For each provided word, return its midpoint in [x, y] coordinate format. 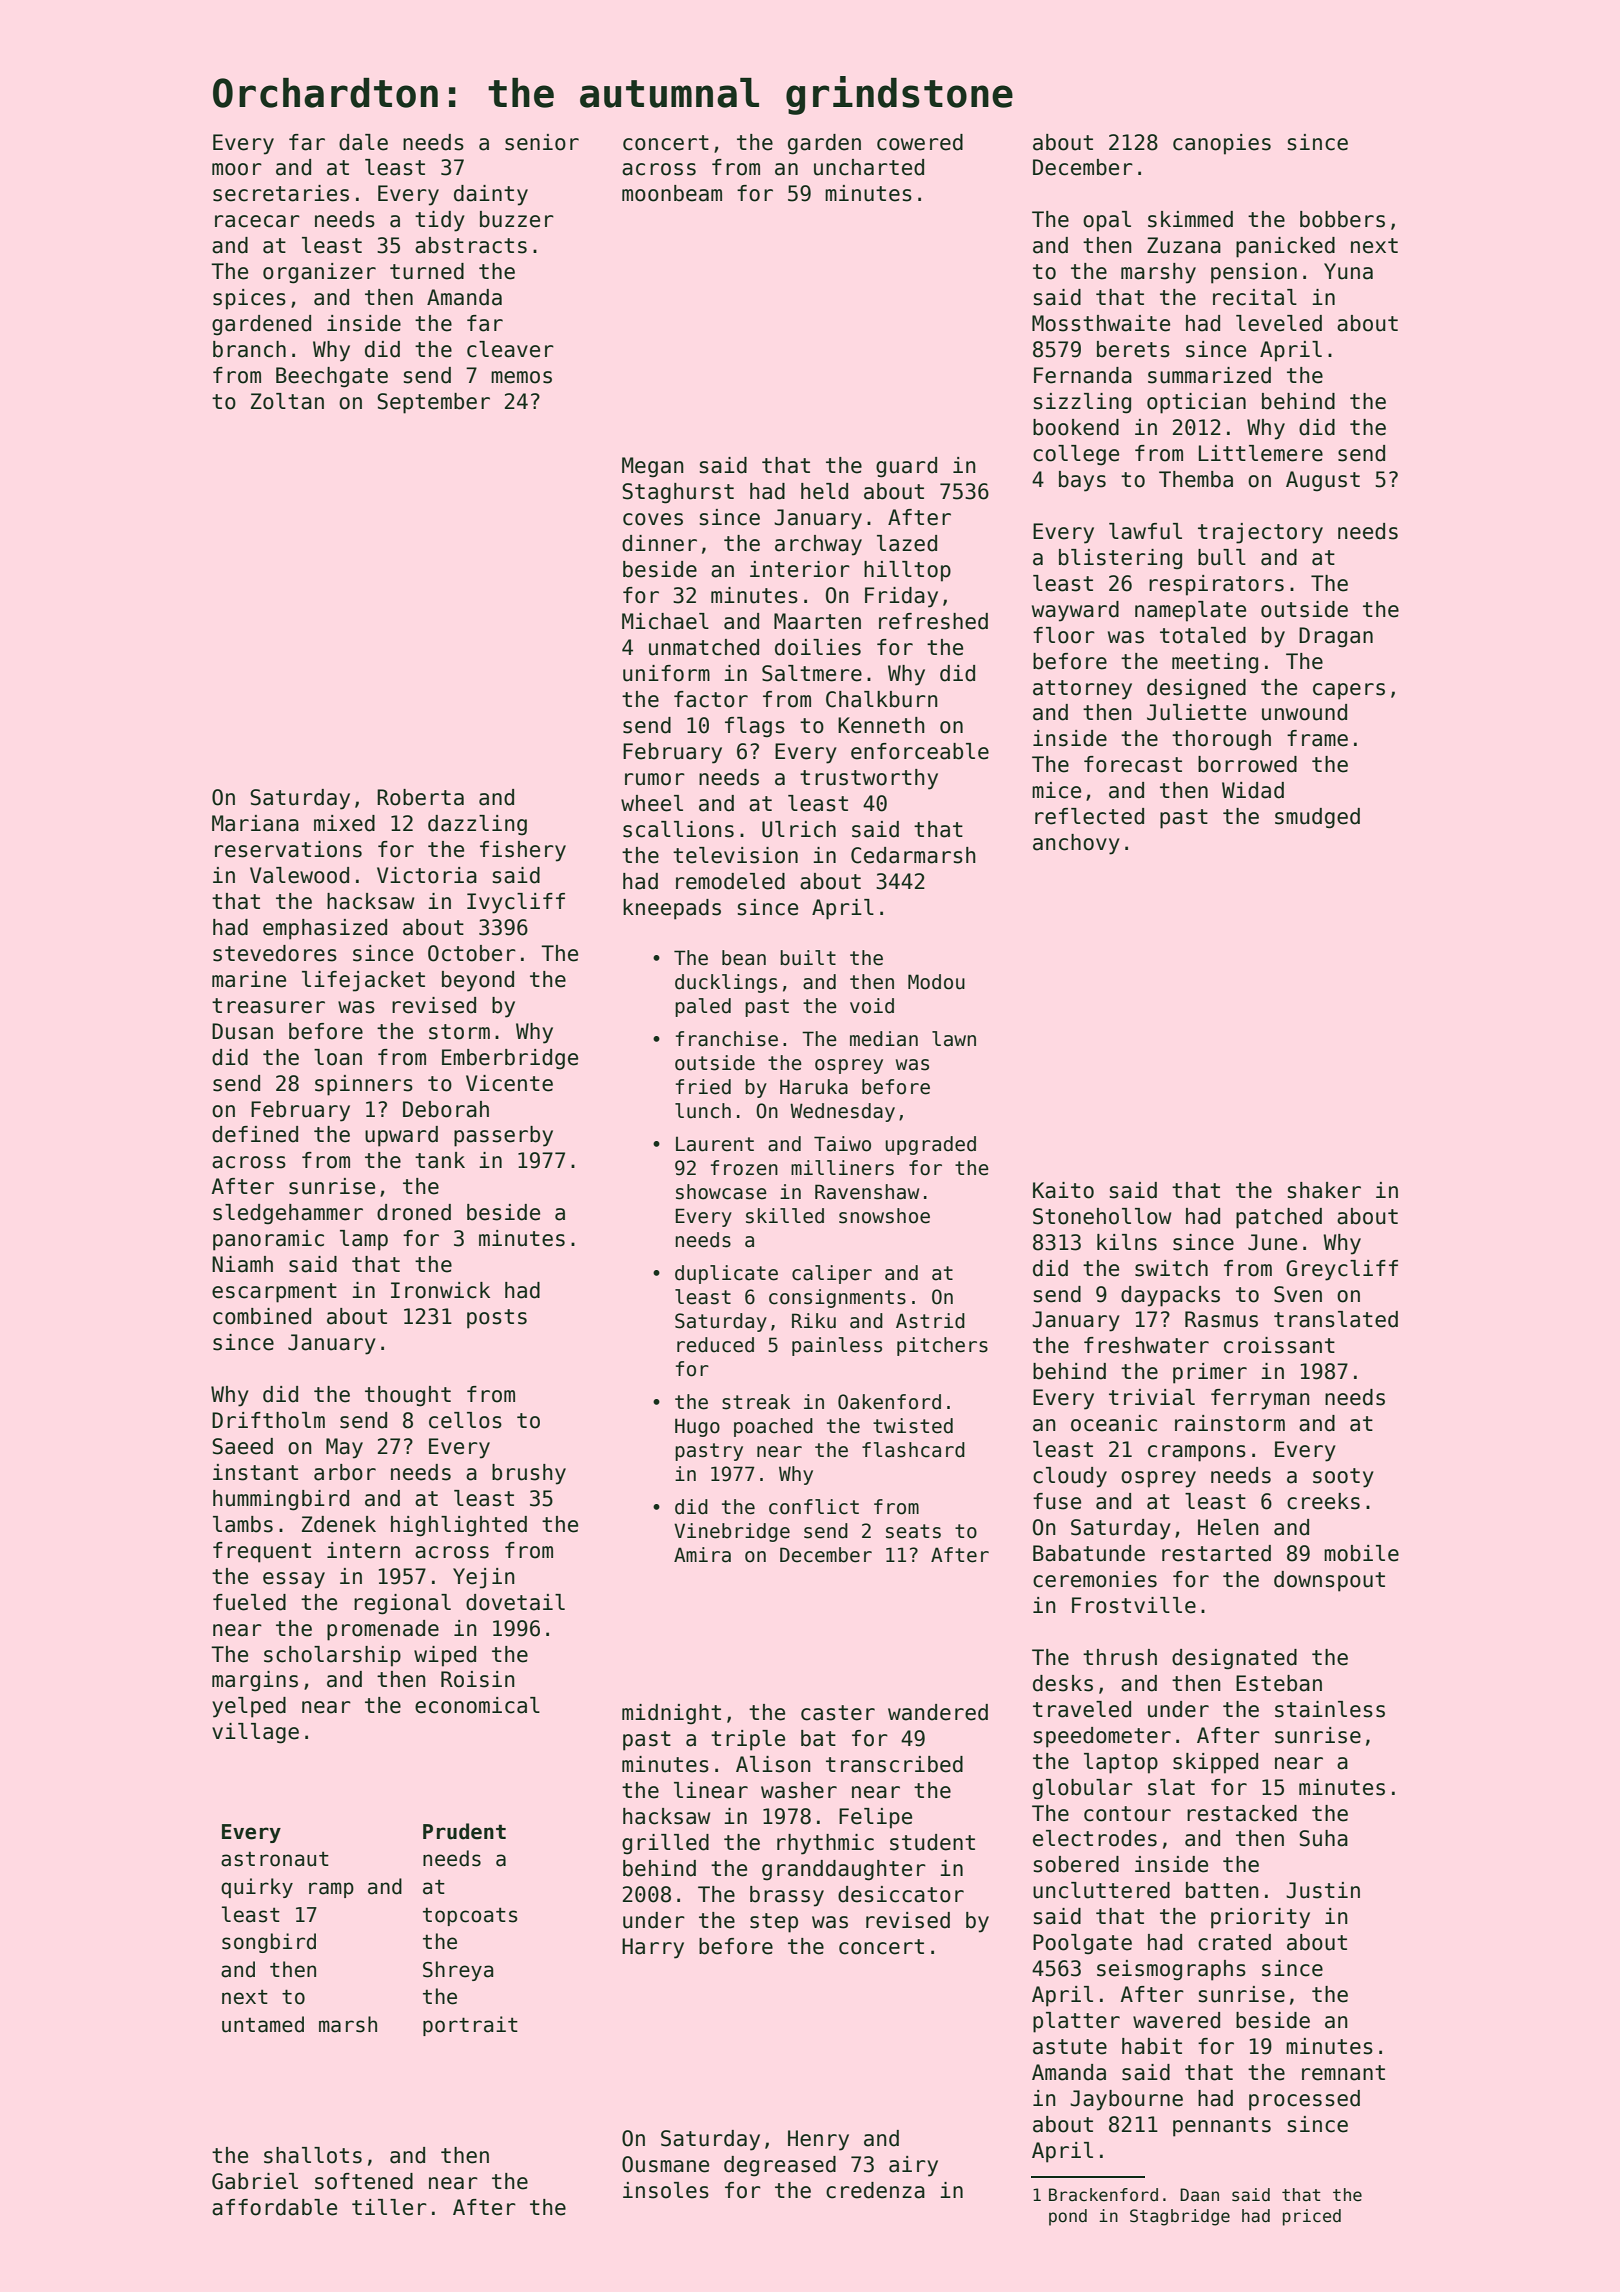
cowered [920, 142]
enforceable [920, 751]
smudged [1317, 818]
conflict [814, 1507]
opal [1107, 221]
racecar [257, 221]
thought [408, 1396]
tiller [389, 2207]
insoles [666, 2190]
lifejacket [363, 981]
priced [1312, 2217]
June [1272, 1242]
